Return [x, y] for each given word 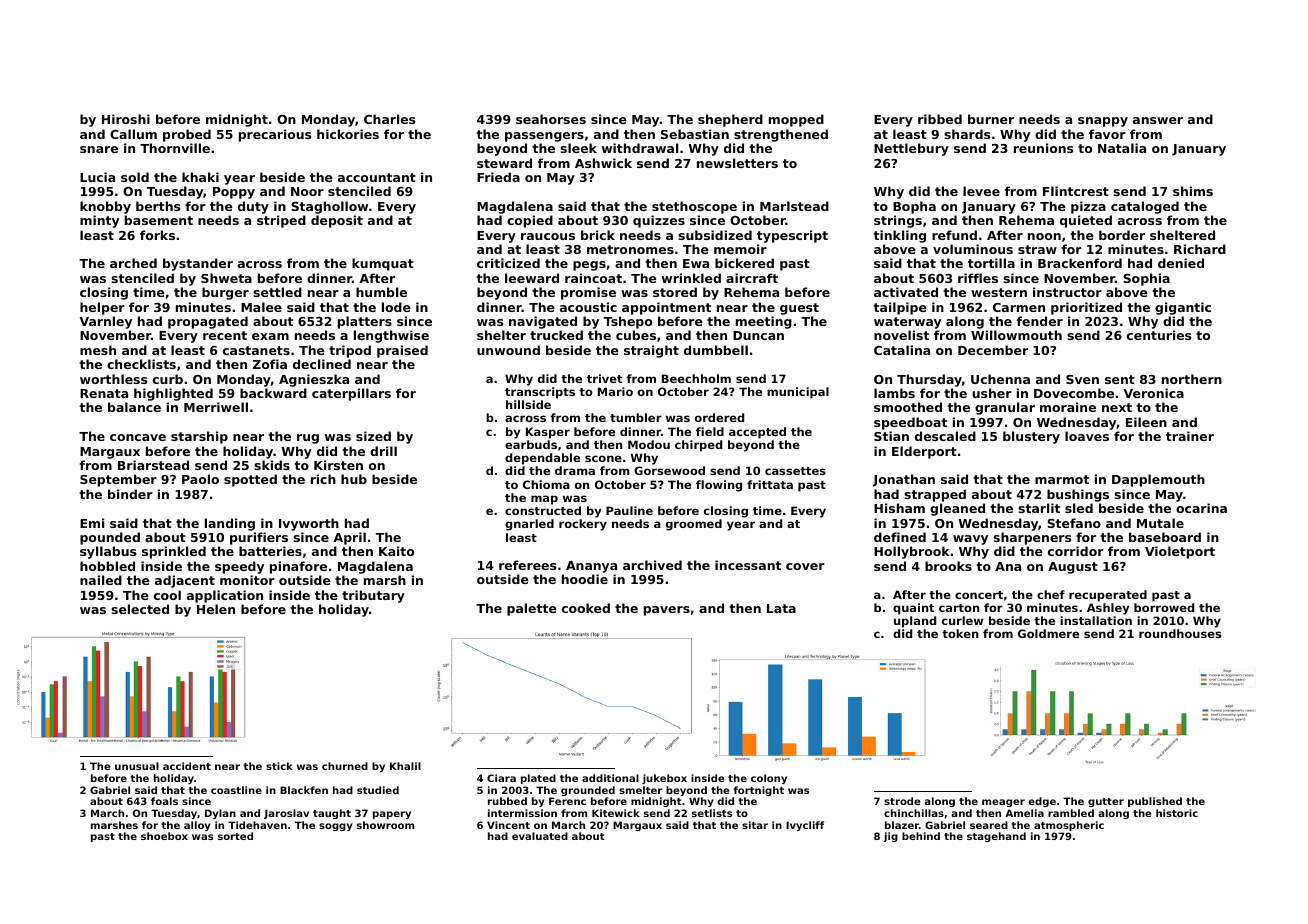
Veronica [1154, 393]
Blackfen [304, 790]
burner [991, 119]
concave [138, 437]
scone [603, 458]
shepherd [730, 120]
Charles [389, 119]
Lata [781, 608]
